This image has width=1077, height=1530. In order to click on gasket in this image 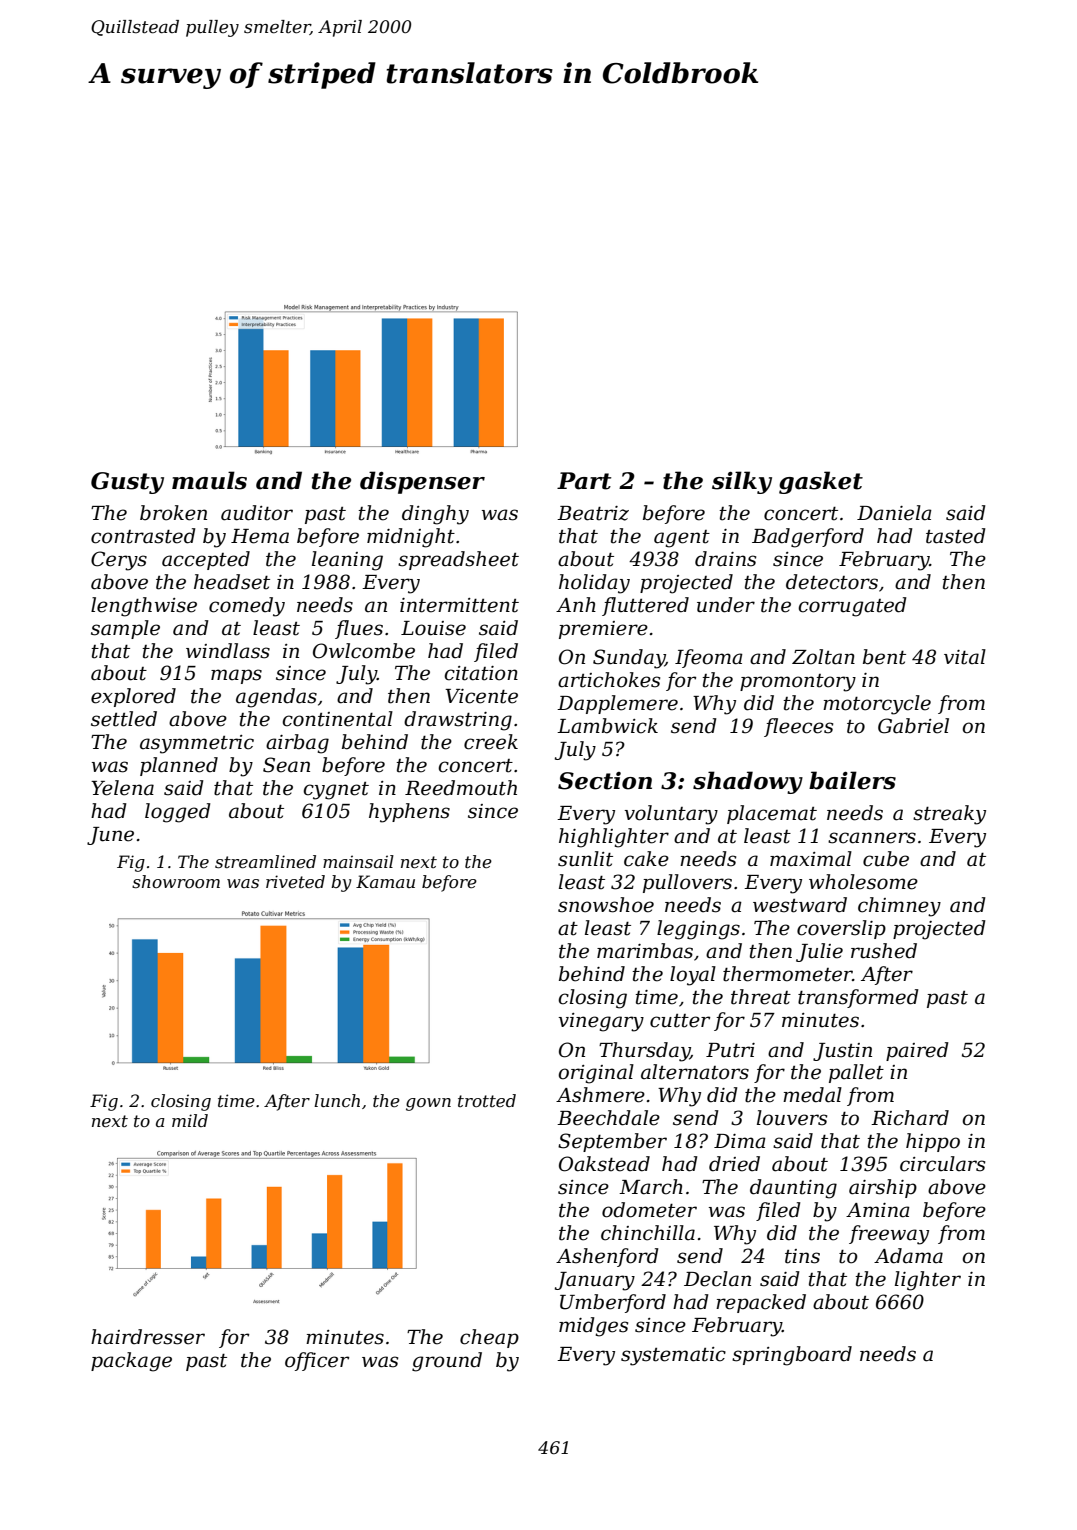, I will do `click(821, 482)`.
